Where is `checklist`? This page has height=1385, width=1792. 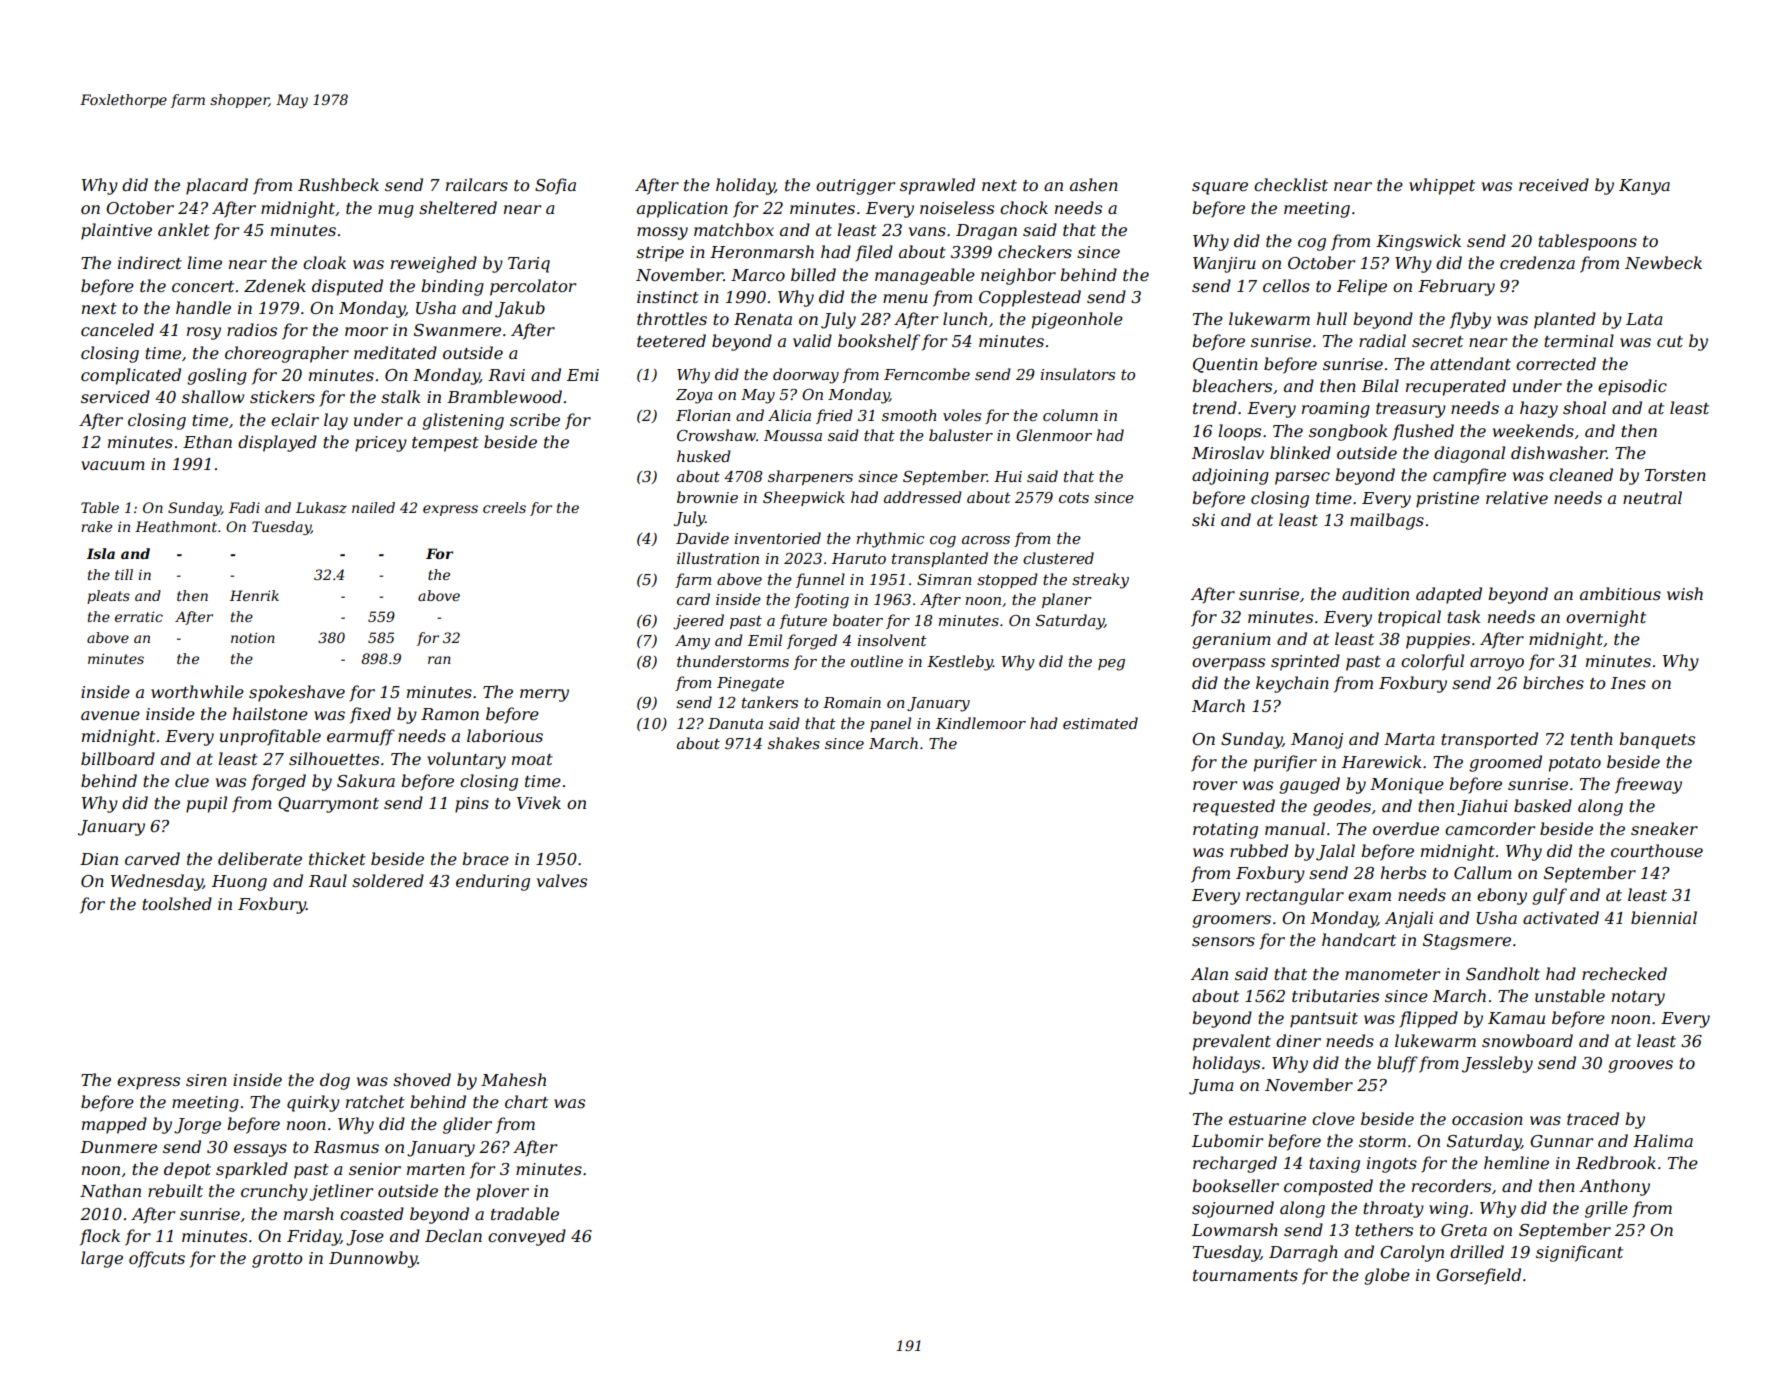
checklist is located at coordinates (1291, 184).
